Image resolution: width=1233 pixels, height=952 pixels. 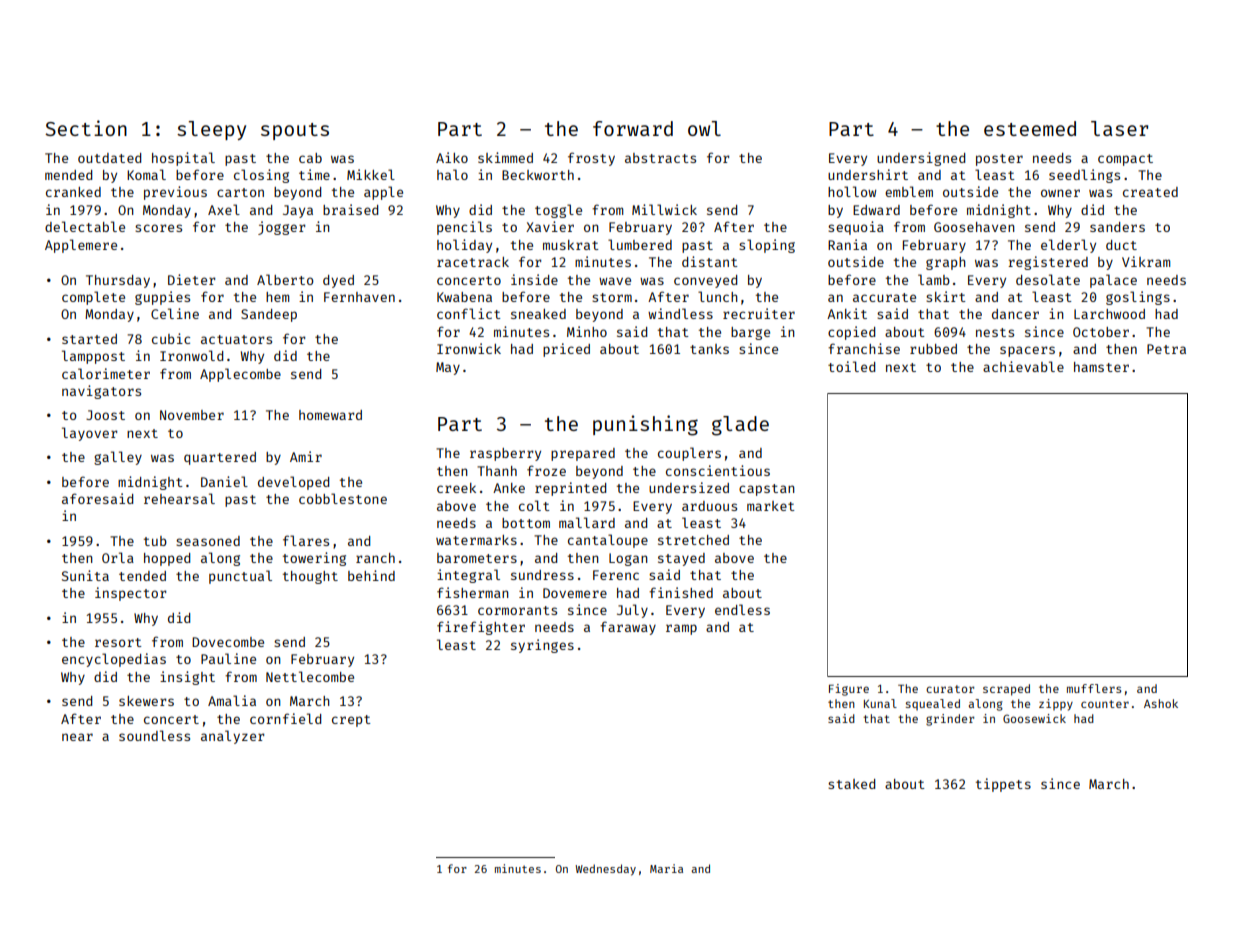 I want to click on Ankit, so click(x=847, y=313).
